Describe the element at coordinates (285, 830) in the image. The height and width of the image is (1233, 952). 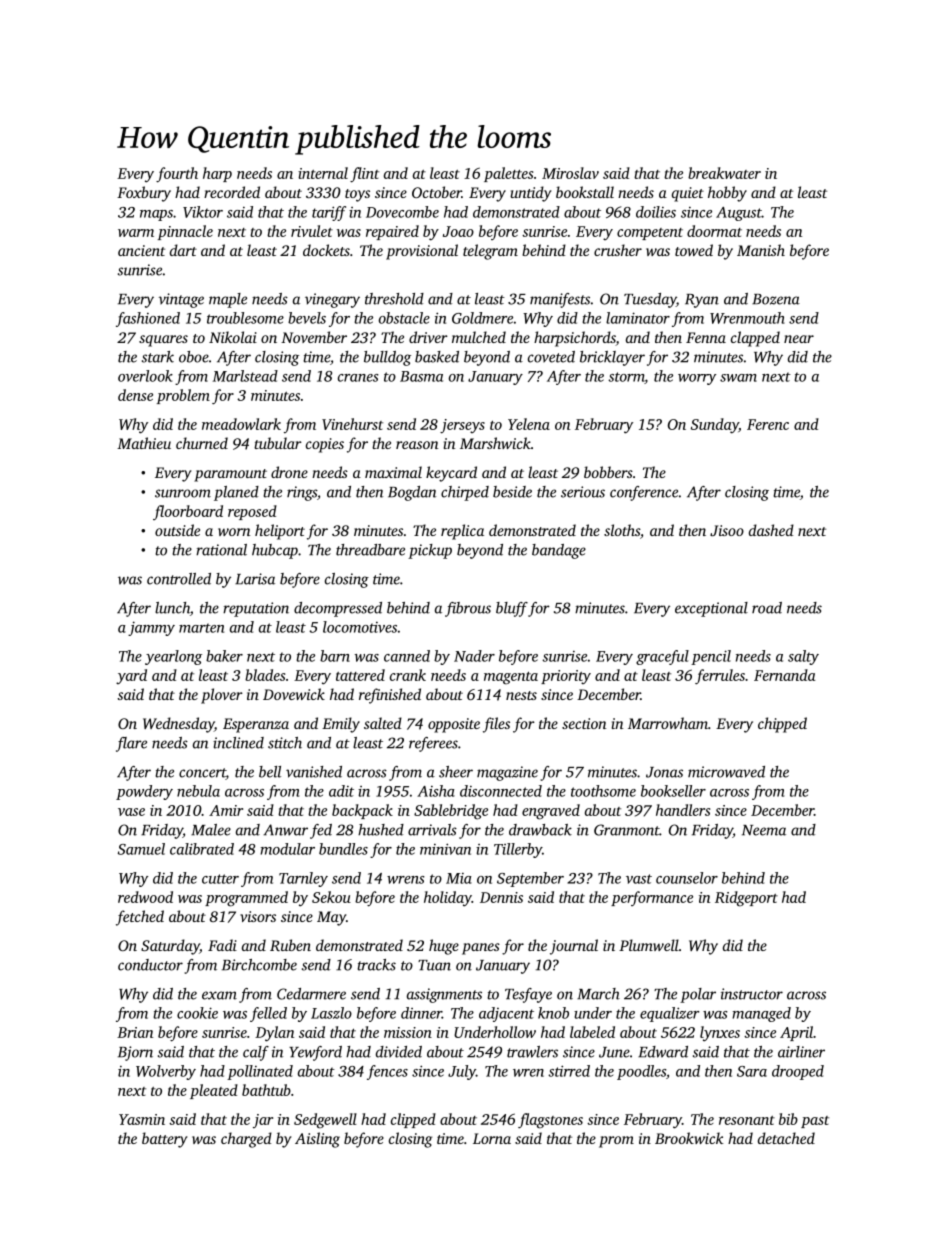
I see `Anwar` at that location.
